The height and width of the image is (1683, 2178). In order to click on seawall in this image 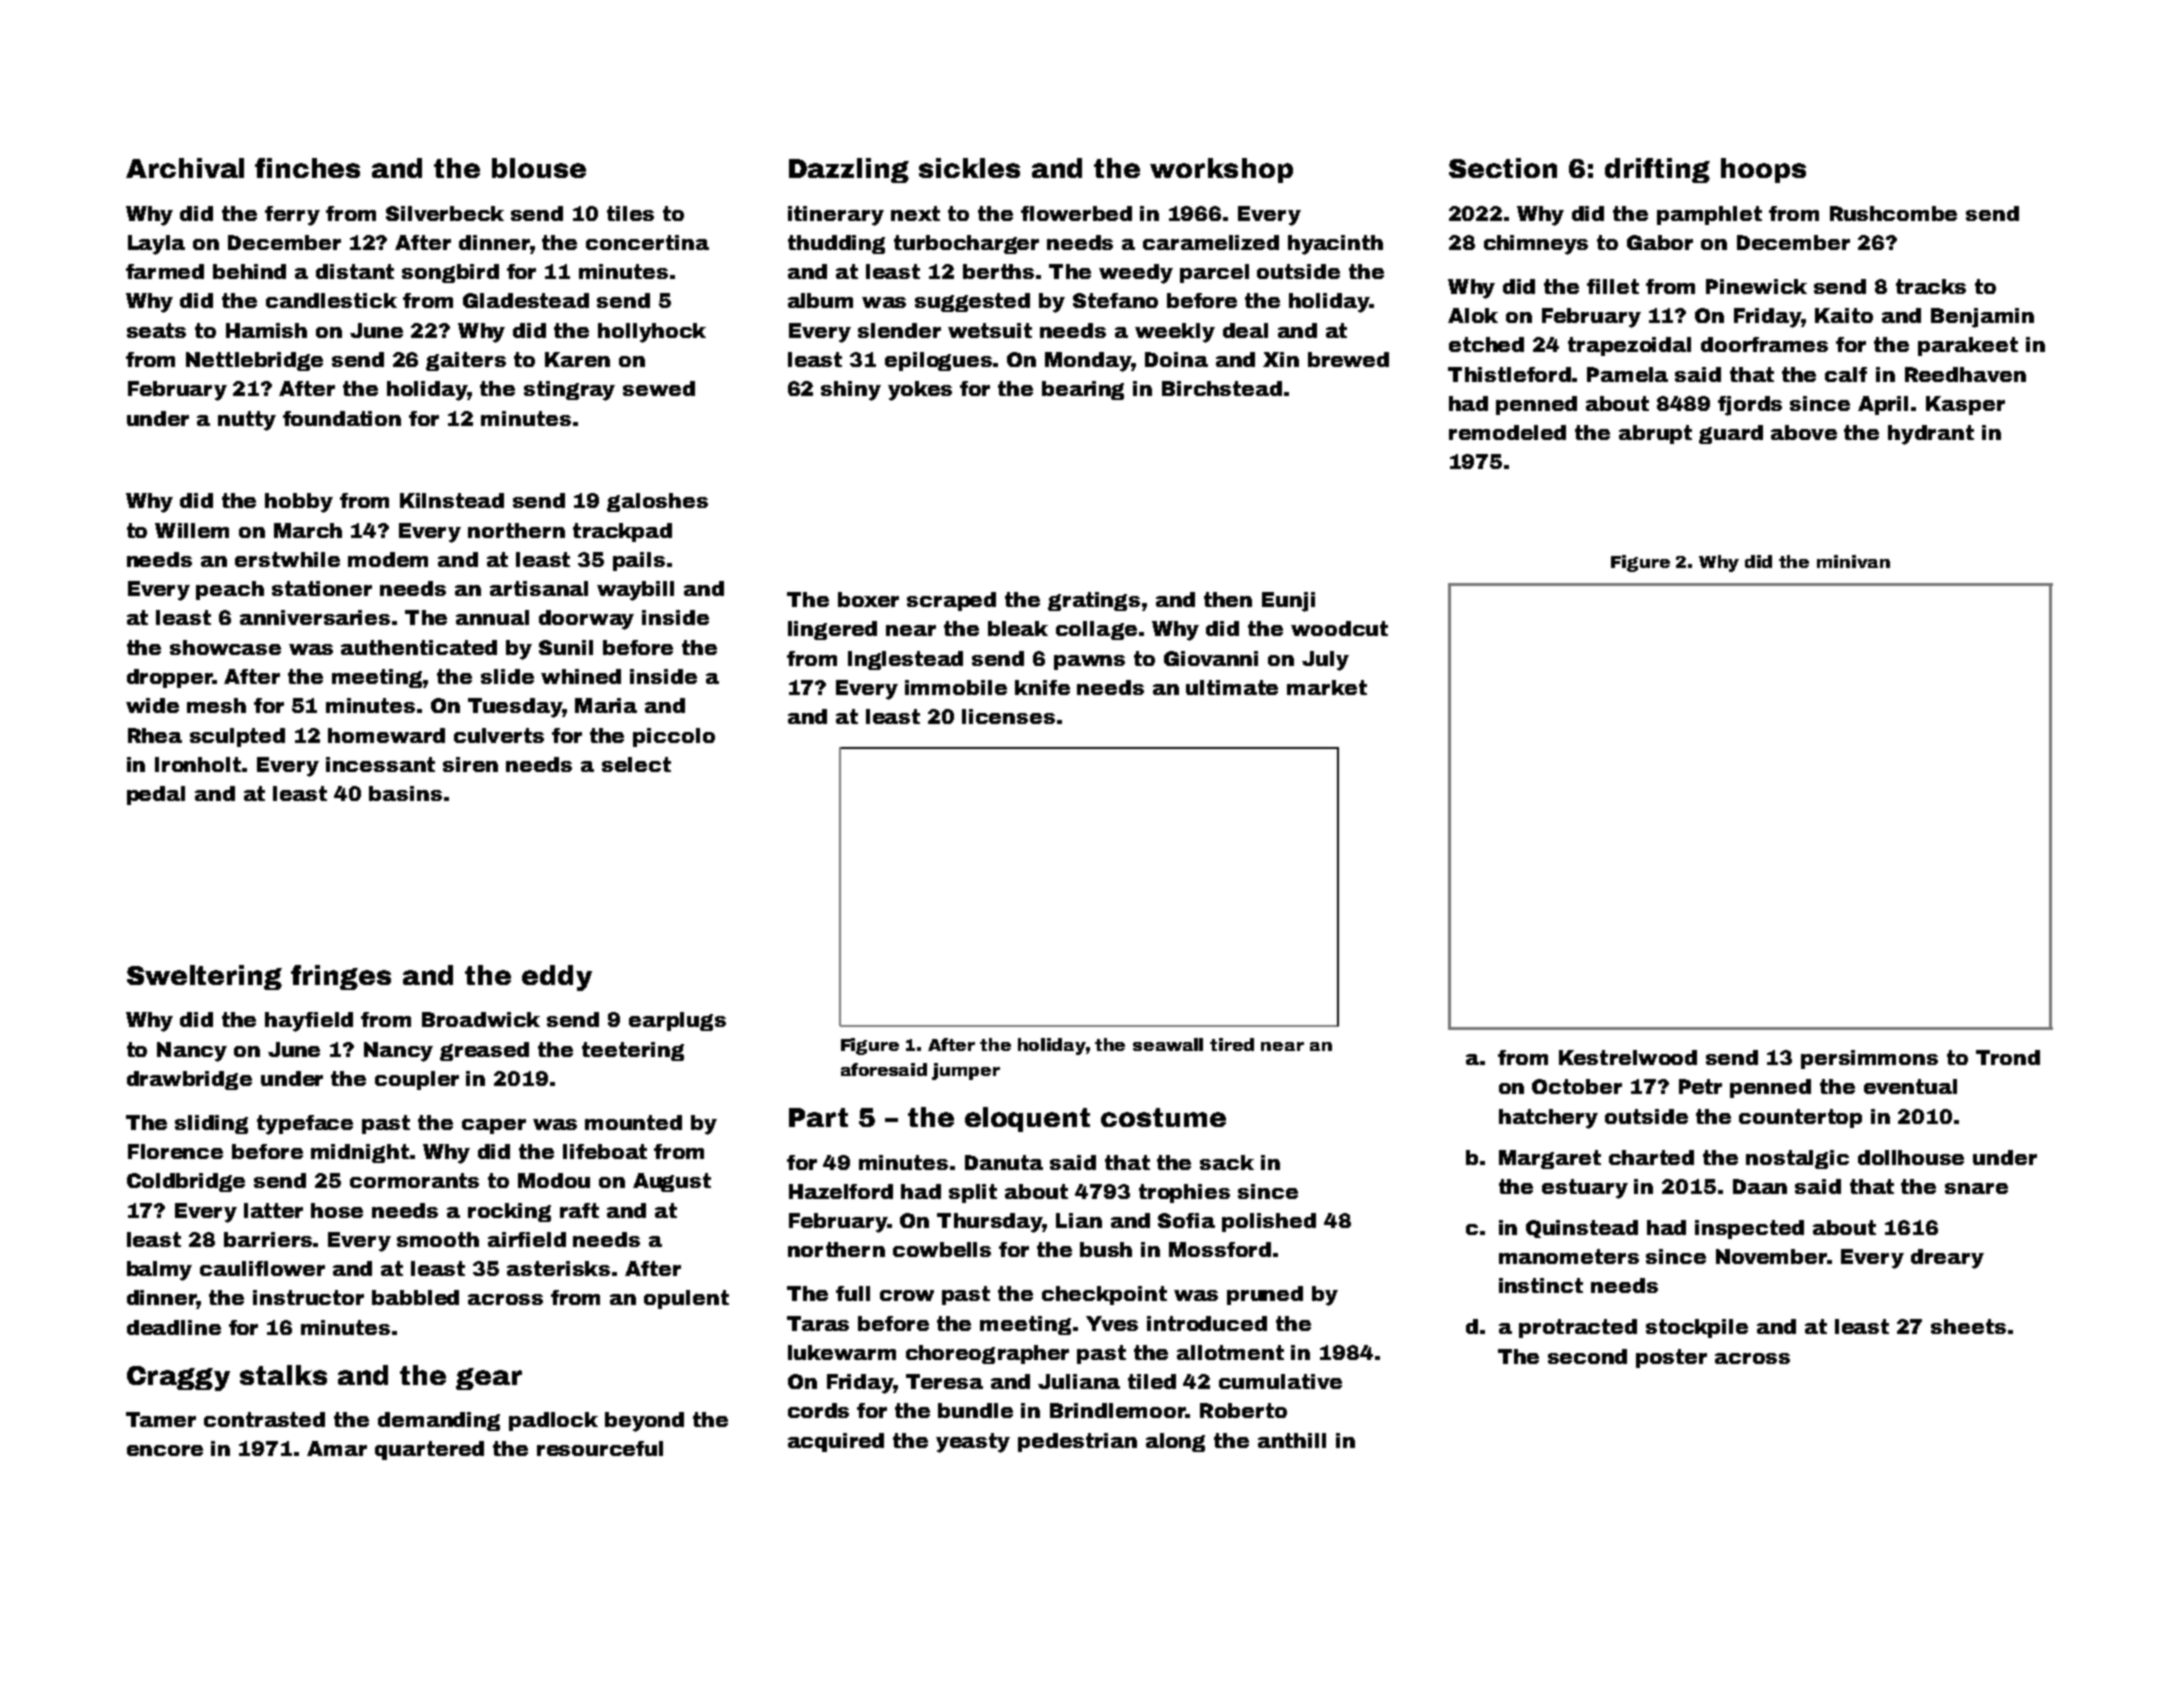, I will do `click(1168, 1044)`.
